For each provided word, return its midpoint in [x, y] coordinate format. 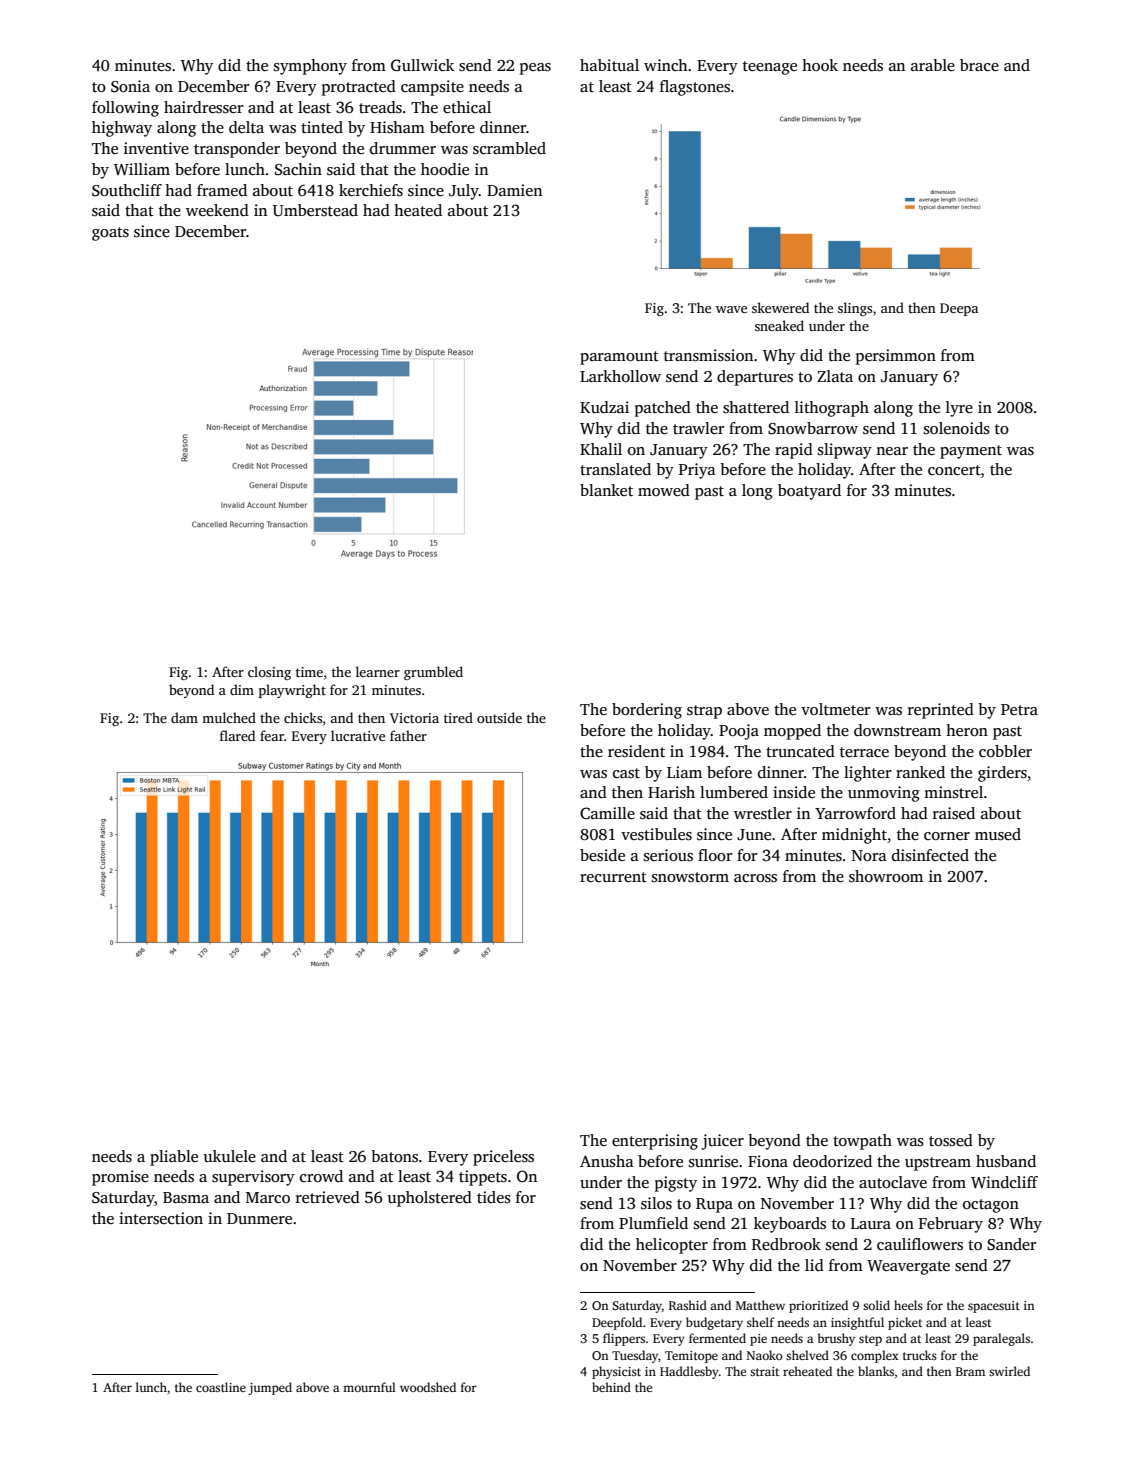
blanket [606, 490]
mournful [369, 1387]
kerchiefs [371, 190]
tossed [951, 1140]
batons [394, 1156]
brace [979, 65]
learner [378, 671]
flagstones [695, 88]
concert [954, 470]
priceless [503, 1158]
